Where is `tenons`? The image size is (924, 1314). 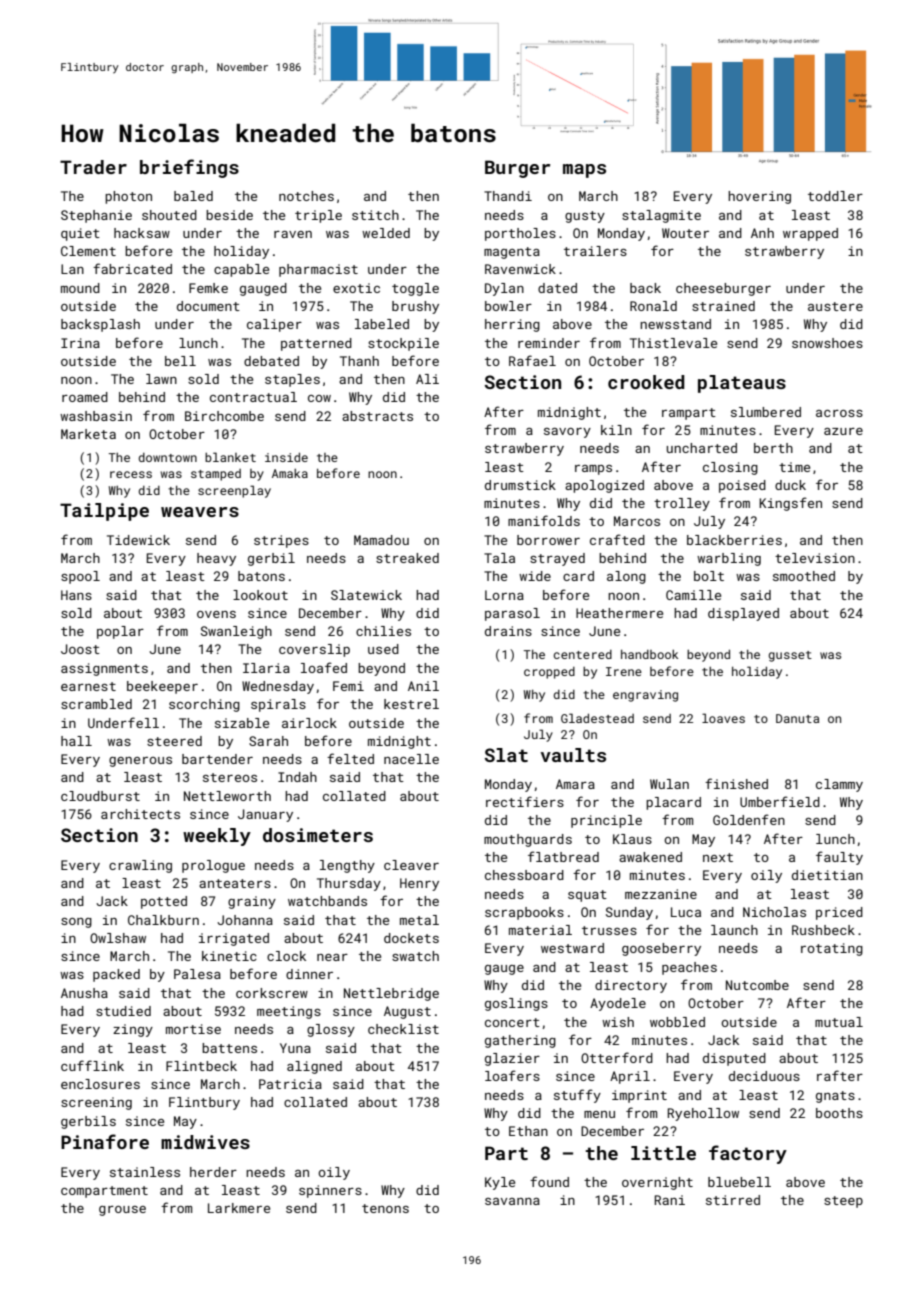
tenons is located at coordinates (385, 1208).
